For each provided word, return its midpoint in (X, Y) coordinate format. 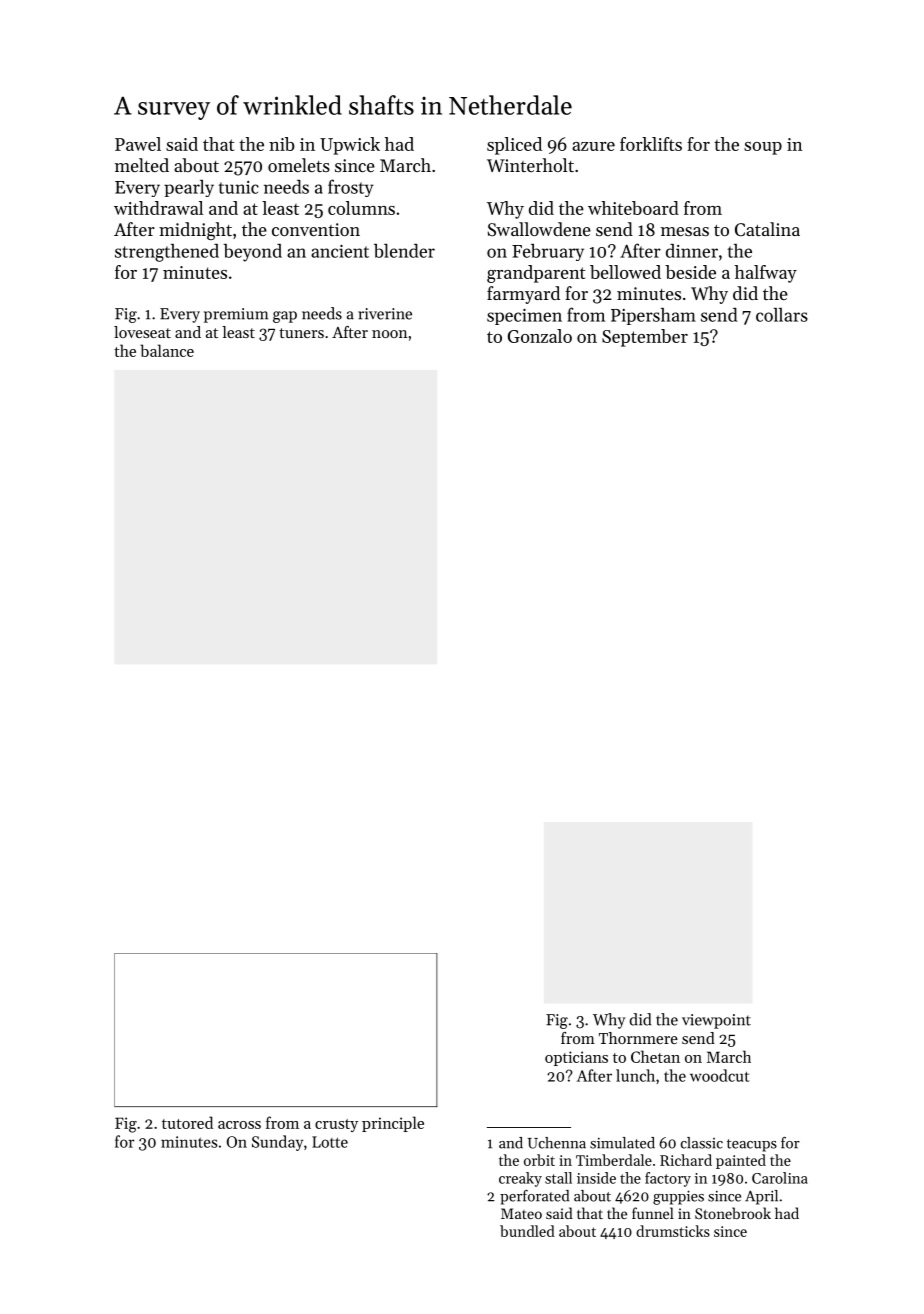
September (645, 338)
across (239, 1125)
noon (389, 334)
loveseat (142, 332)
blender (404, 251)
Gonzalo (540, 336)
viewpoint (716, 1021)
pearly (189, 188)
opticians (576, 1058)
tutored (187, 1122)
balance (167, 350)
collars (782, 315)
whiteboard (633, 208)
